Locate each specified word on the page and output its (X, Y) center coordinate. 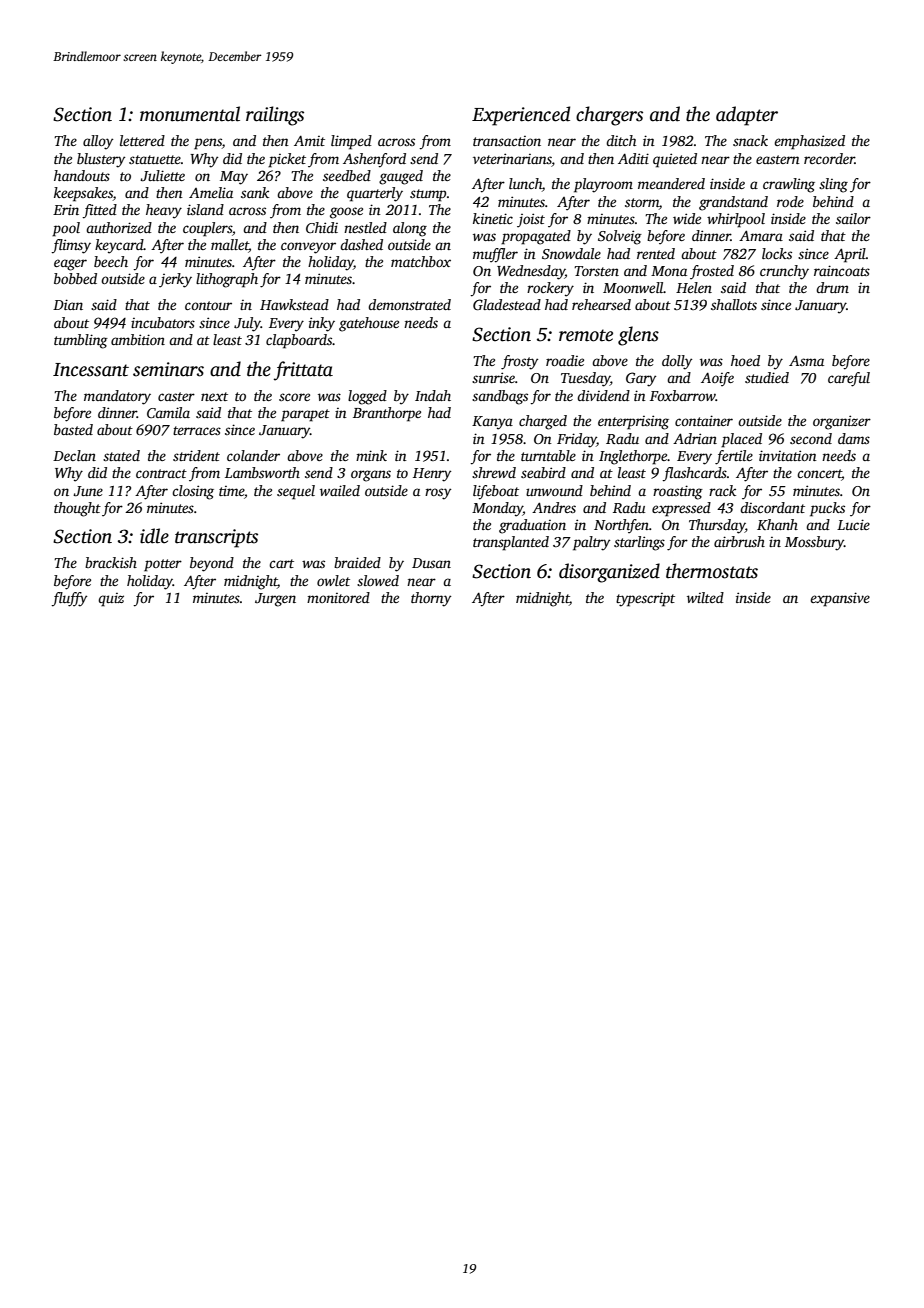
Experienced (521, 116)
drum (832, 287)
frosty (519, 362)
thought (77, 509)
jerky (175, 280)
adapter (747, 116)
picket (287, 160)
